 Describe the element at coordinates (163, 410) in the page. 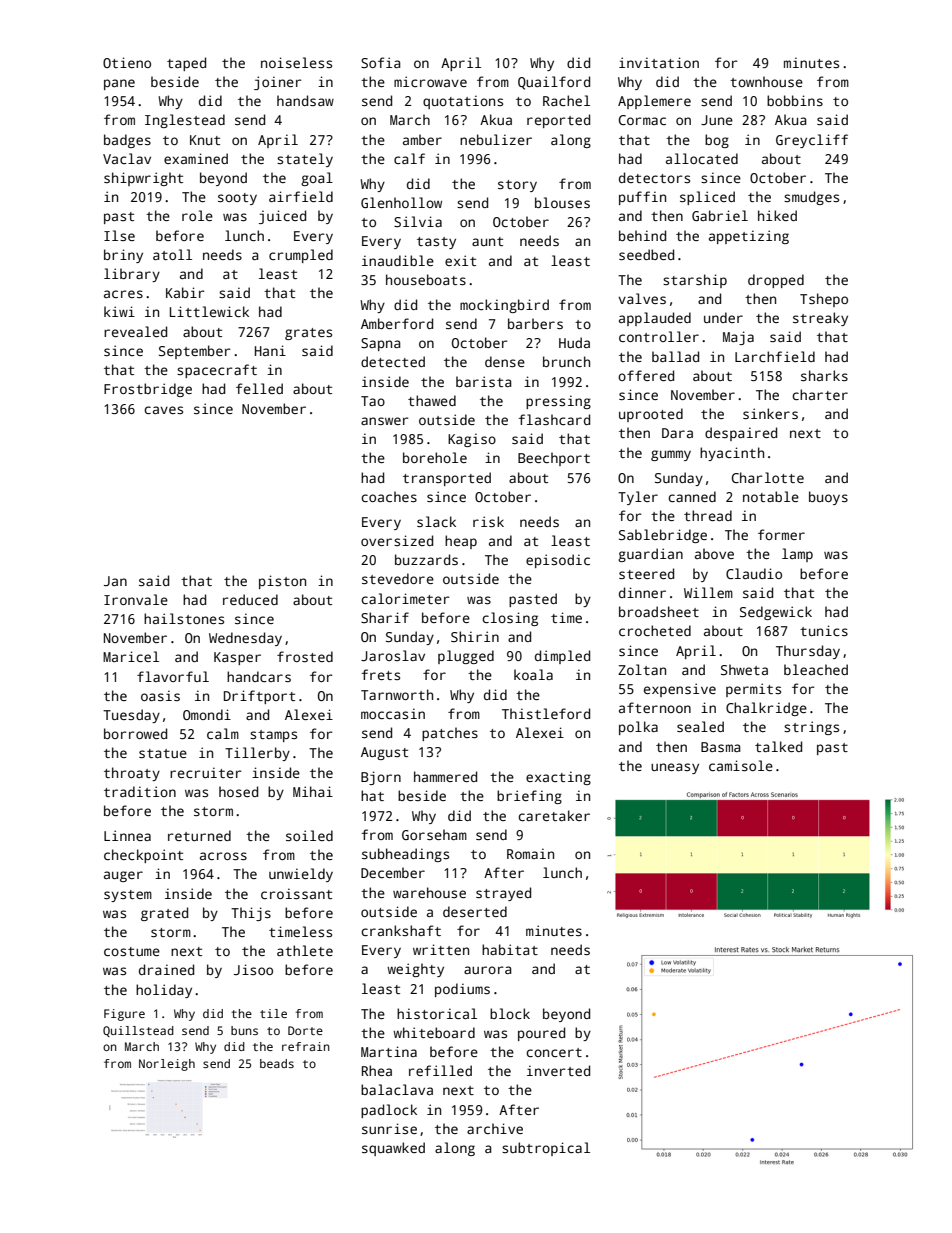

I see `caves` at that location.
